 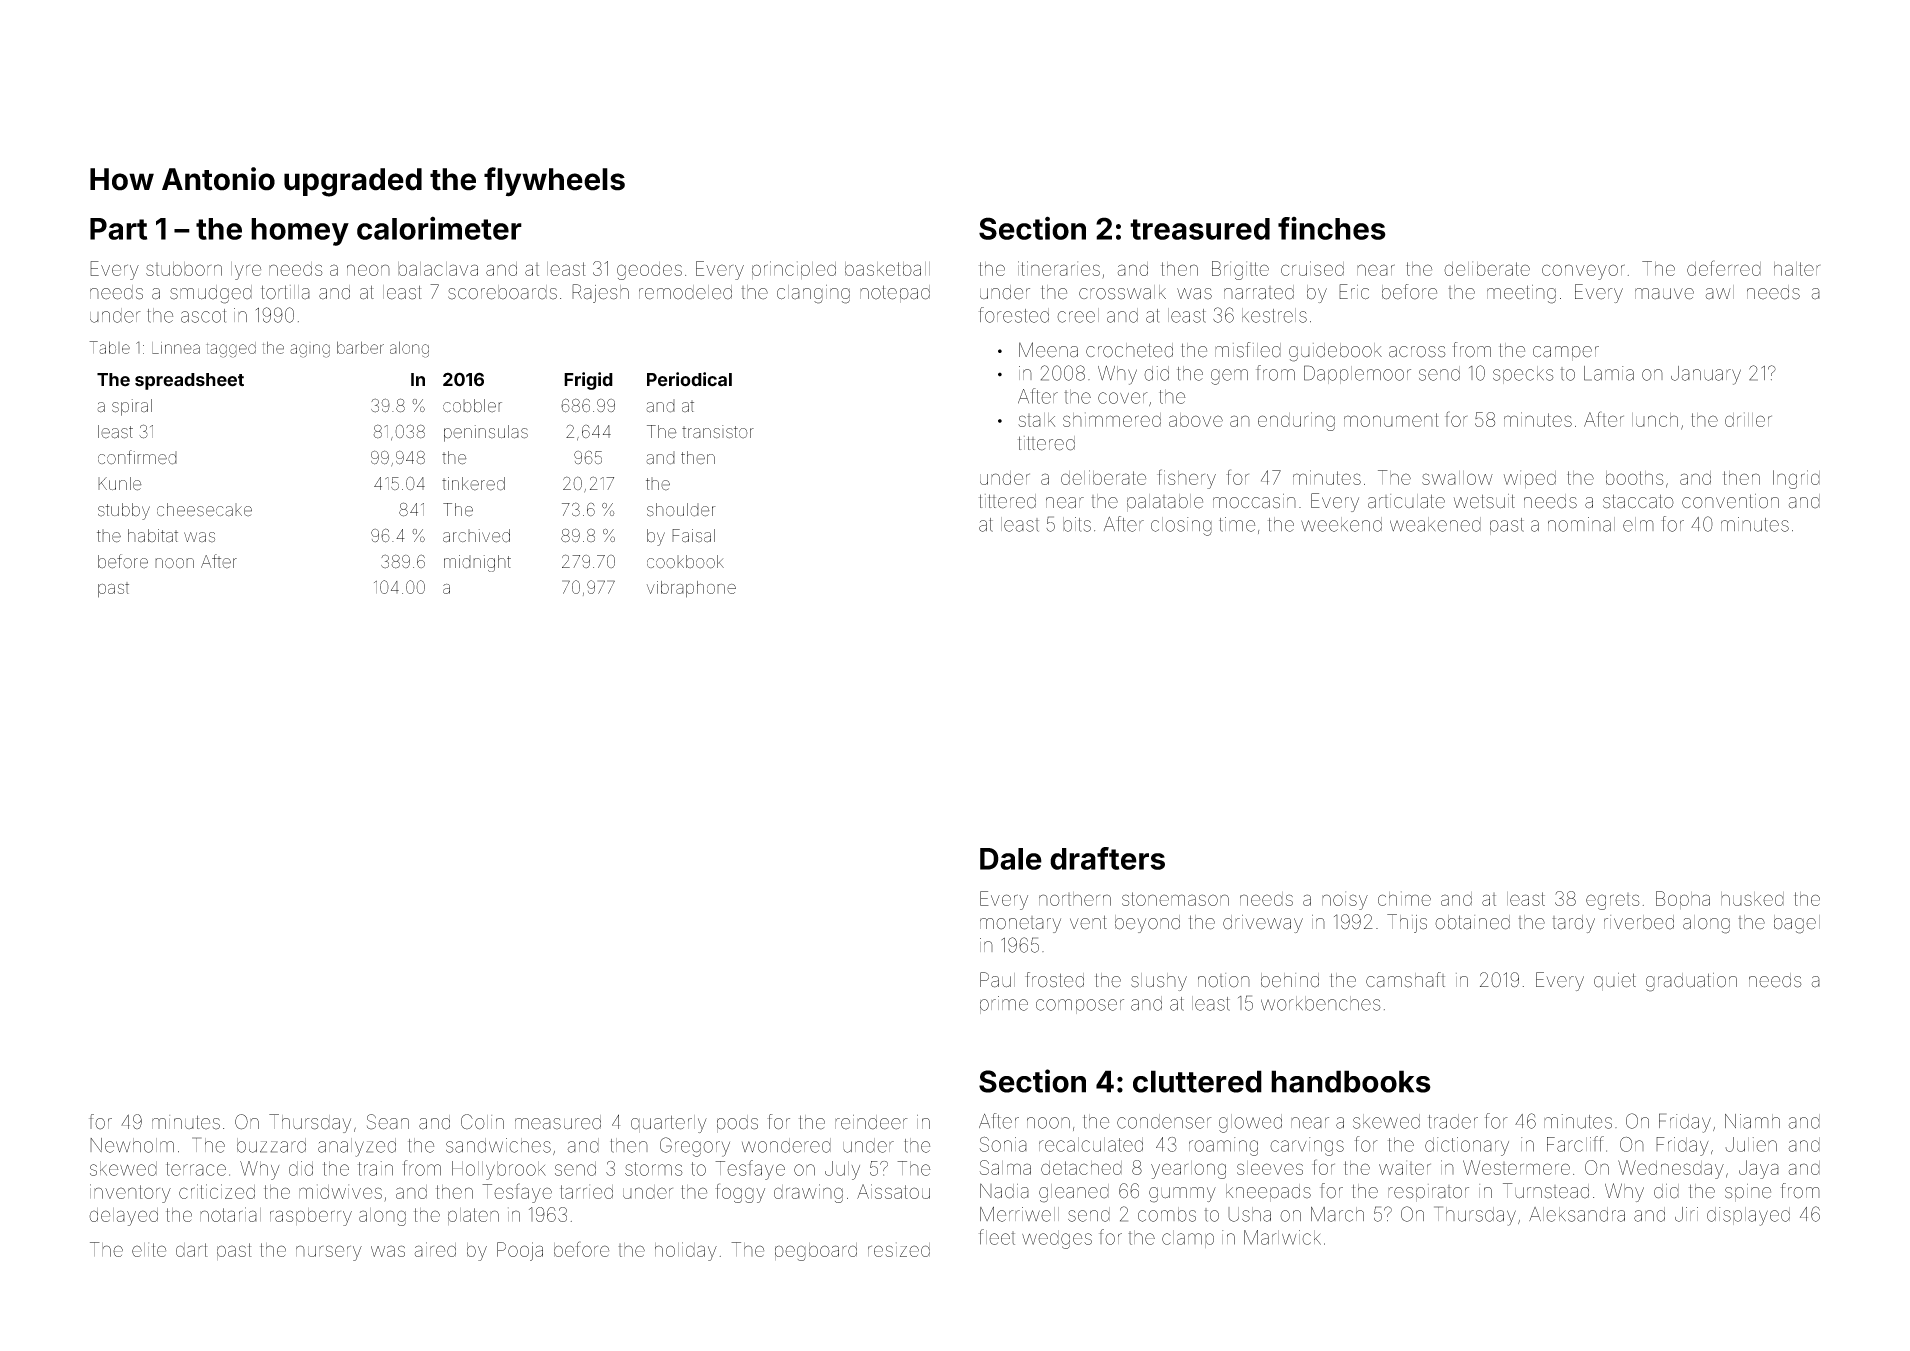 What do you see at coordinates (1638, 524) in the screenshot?
I see `elm` at bounding box center [1638, 524].
